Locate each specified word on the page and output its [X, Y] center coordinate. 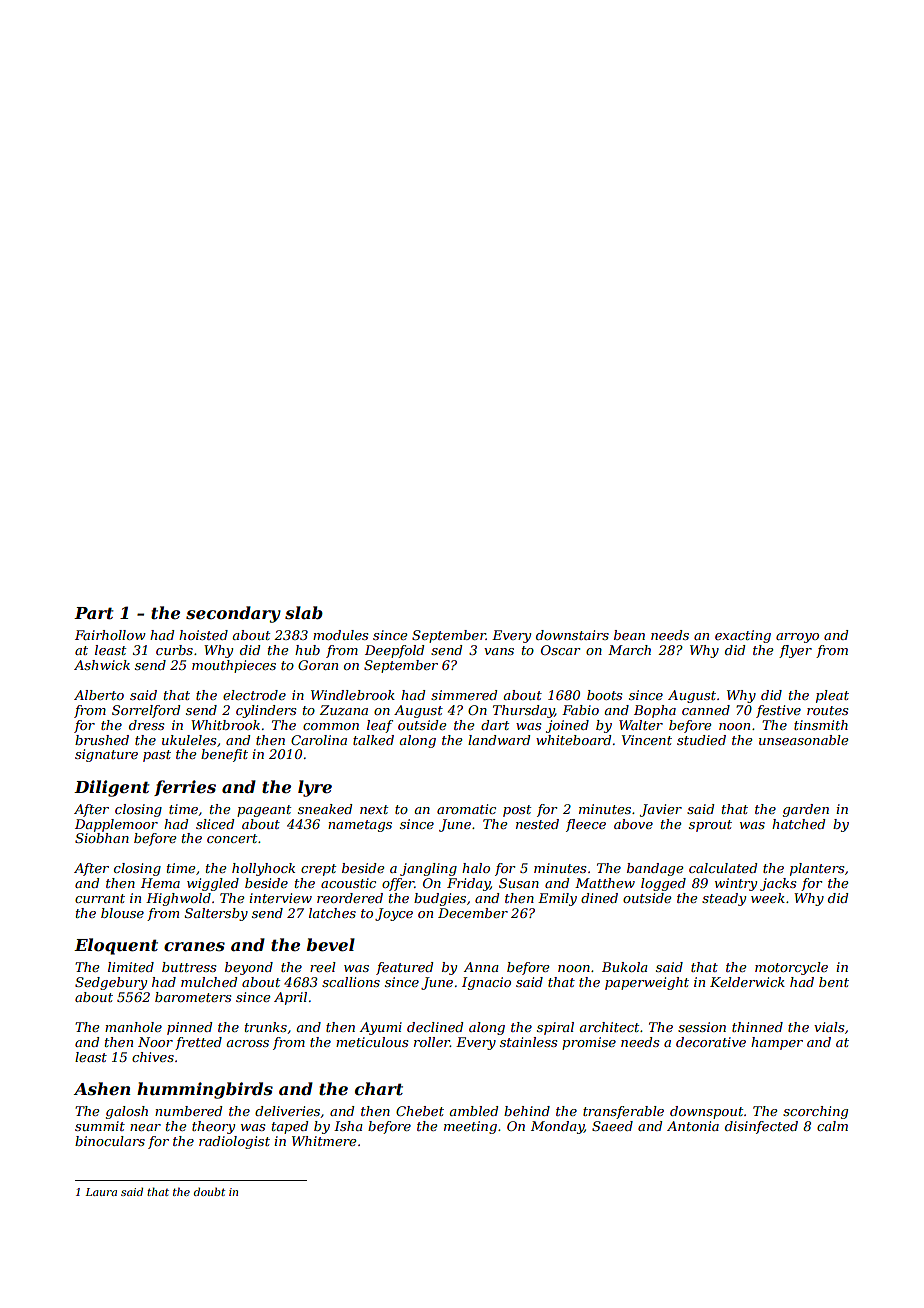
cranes [194, 946]
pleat [832, 696]
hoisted [203, 635]
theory [213, 1127]
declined [435, 1027]
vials [829, 1027]
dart [495, 725]
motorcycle [791, 968]
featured [404, 968]
